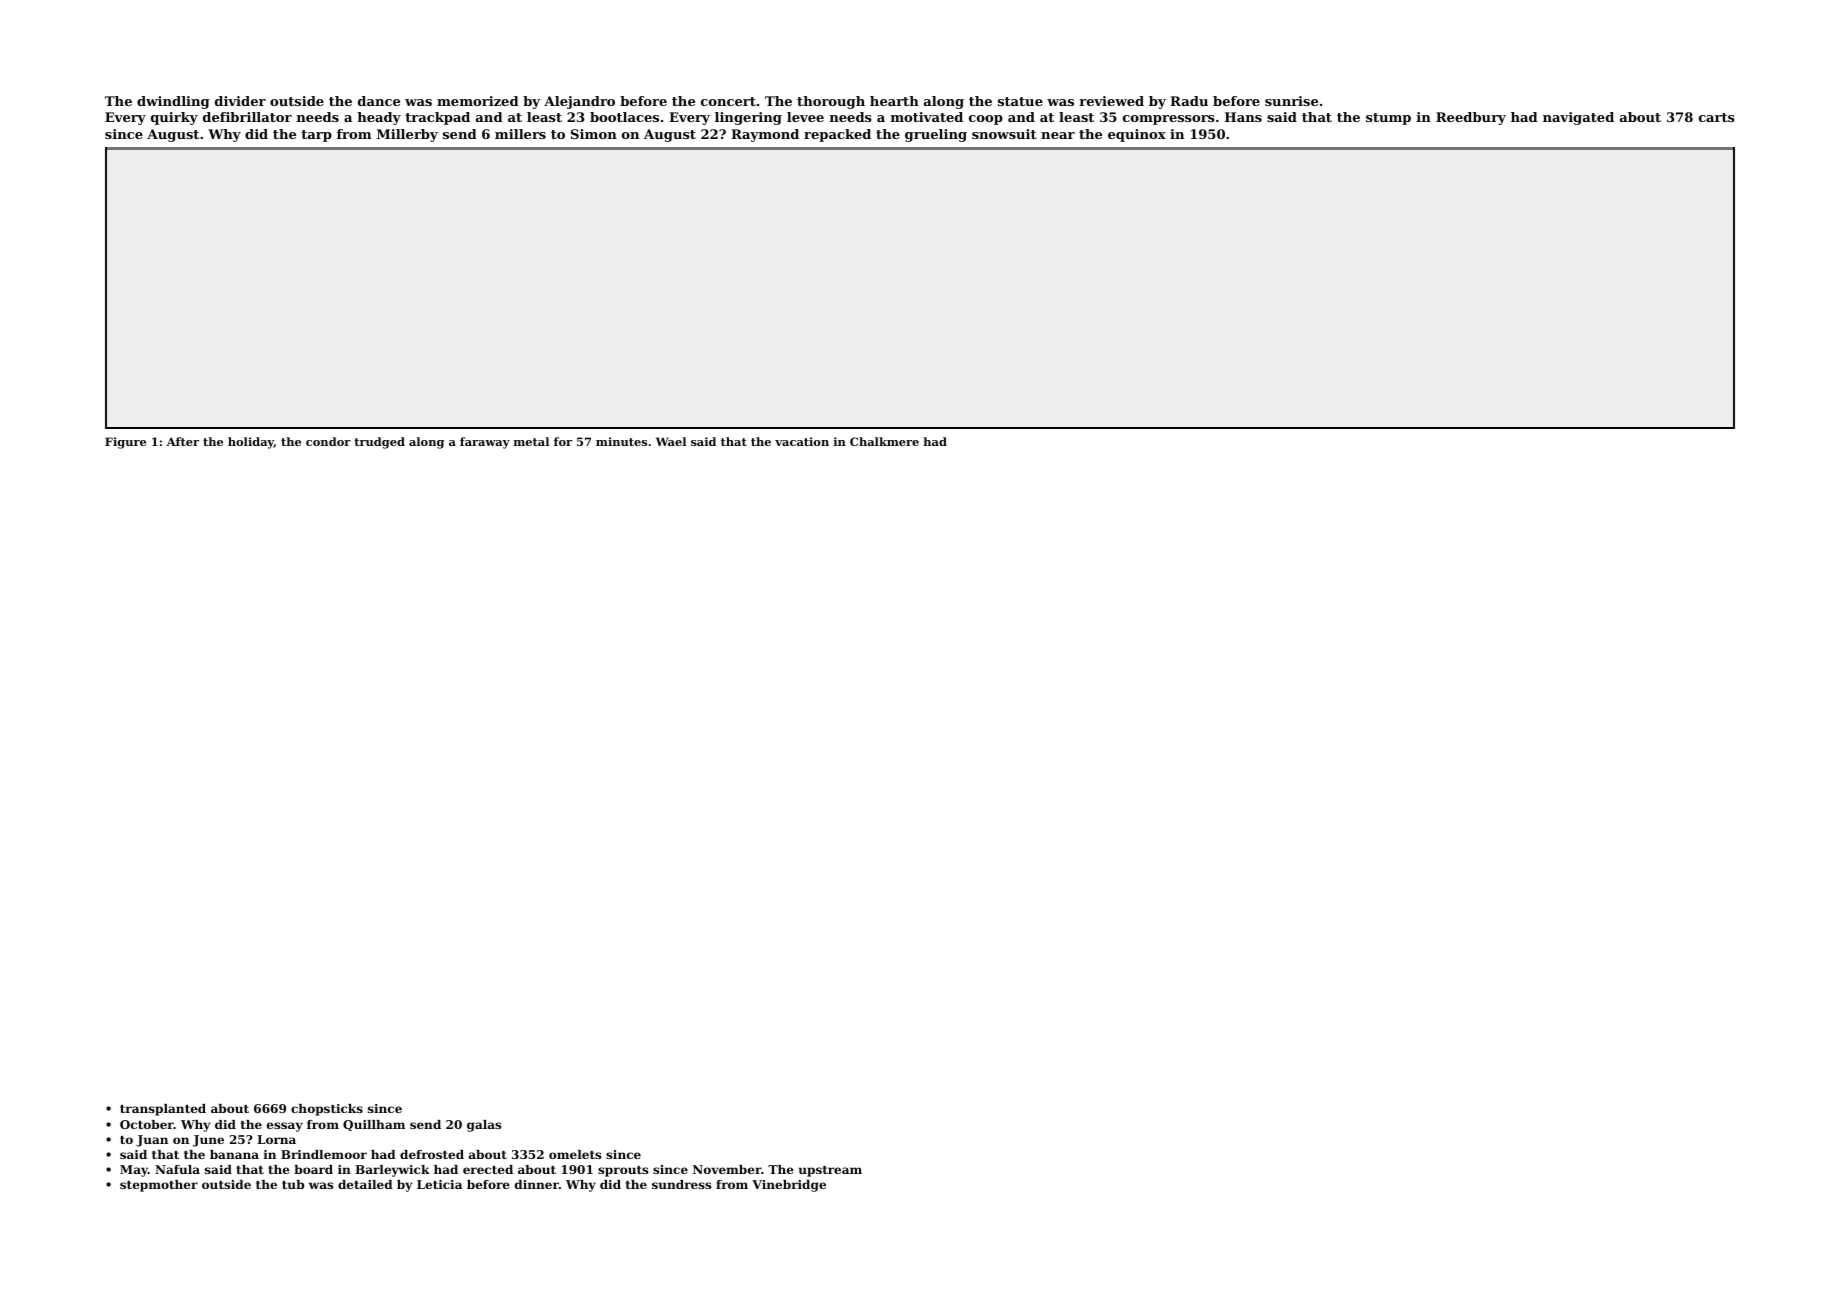 The height and width of the page is (1301, 1840). I want to click on holiday, so click(251, 443).
